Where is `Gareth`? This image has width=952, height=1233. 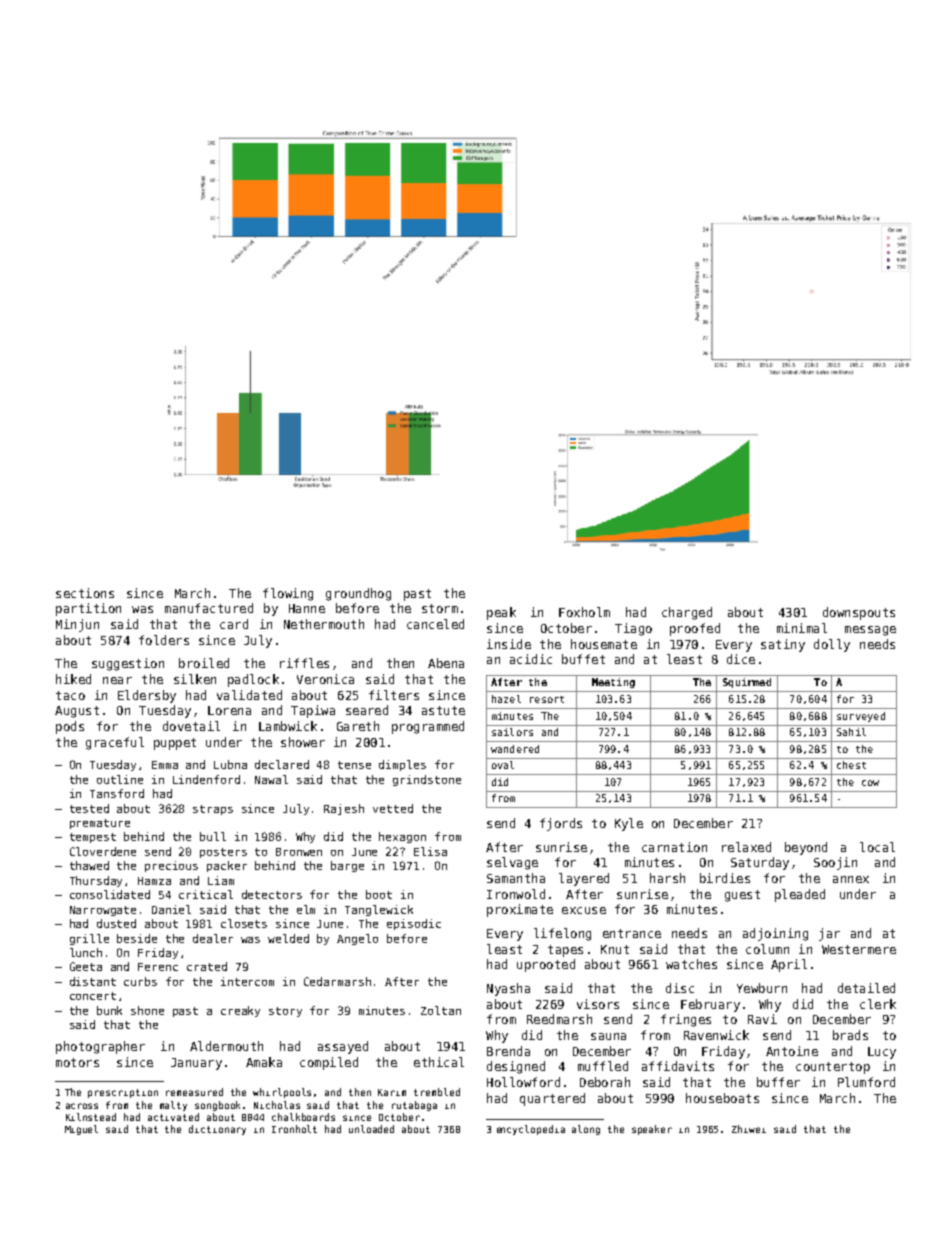 Gareth is located at coordinates (358, 726).
